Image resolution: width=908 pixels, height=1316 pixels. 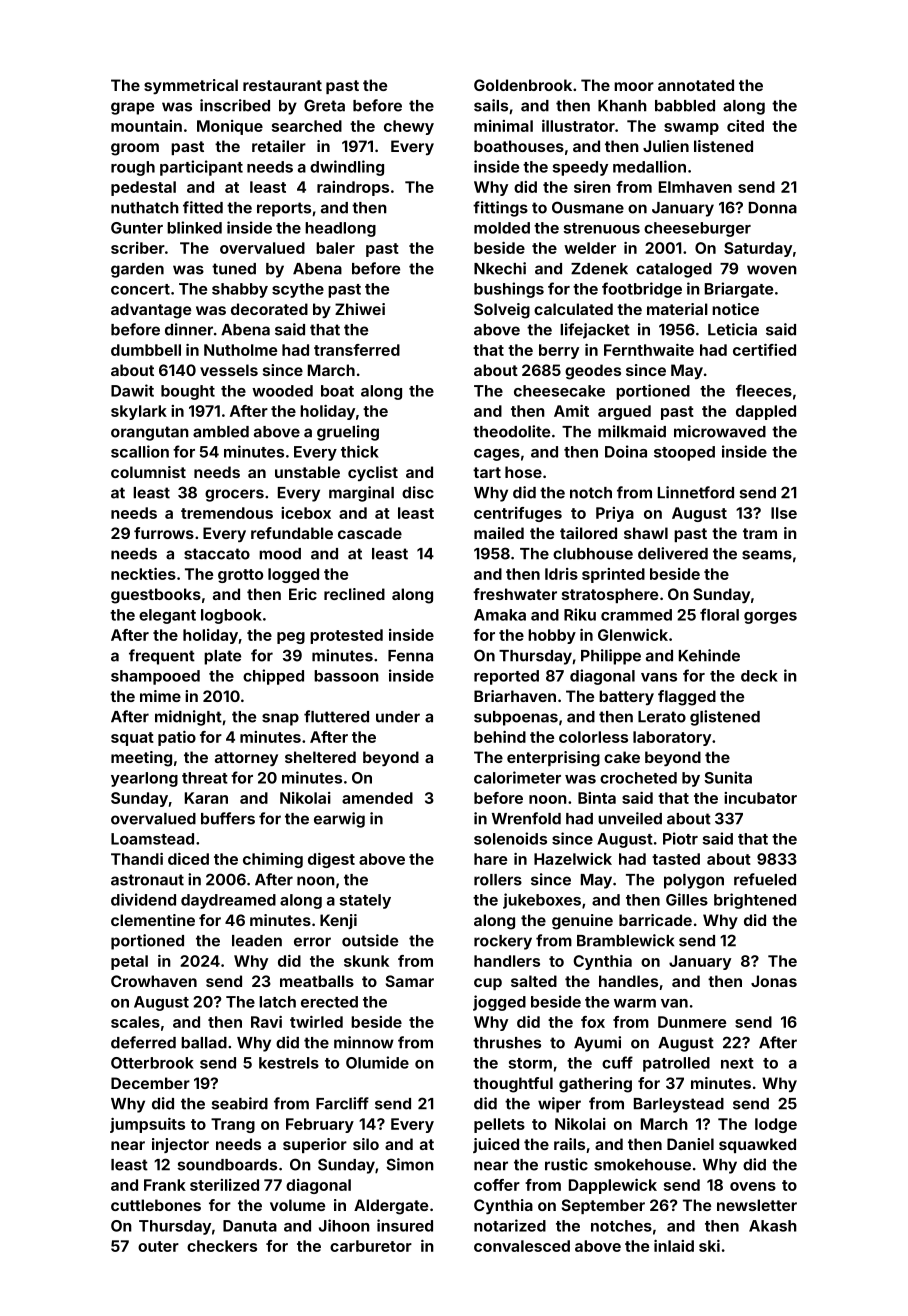 I want to click on sprinted, so click(x=613, y=575).
